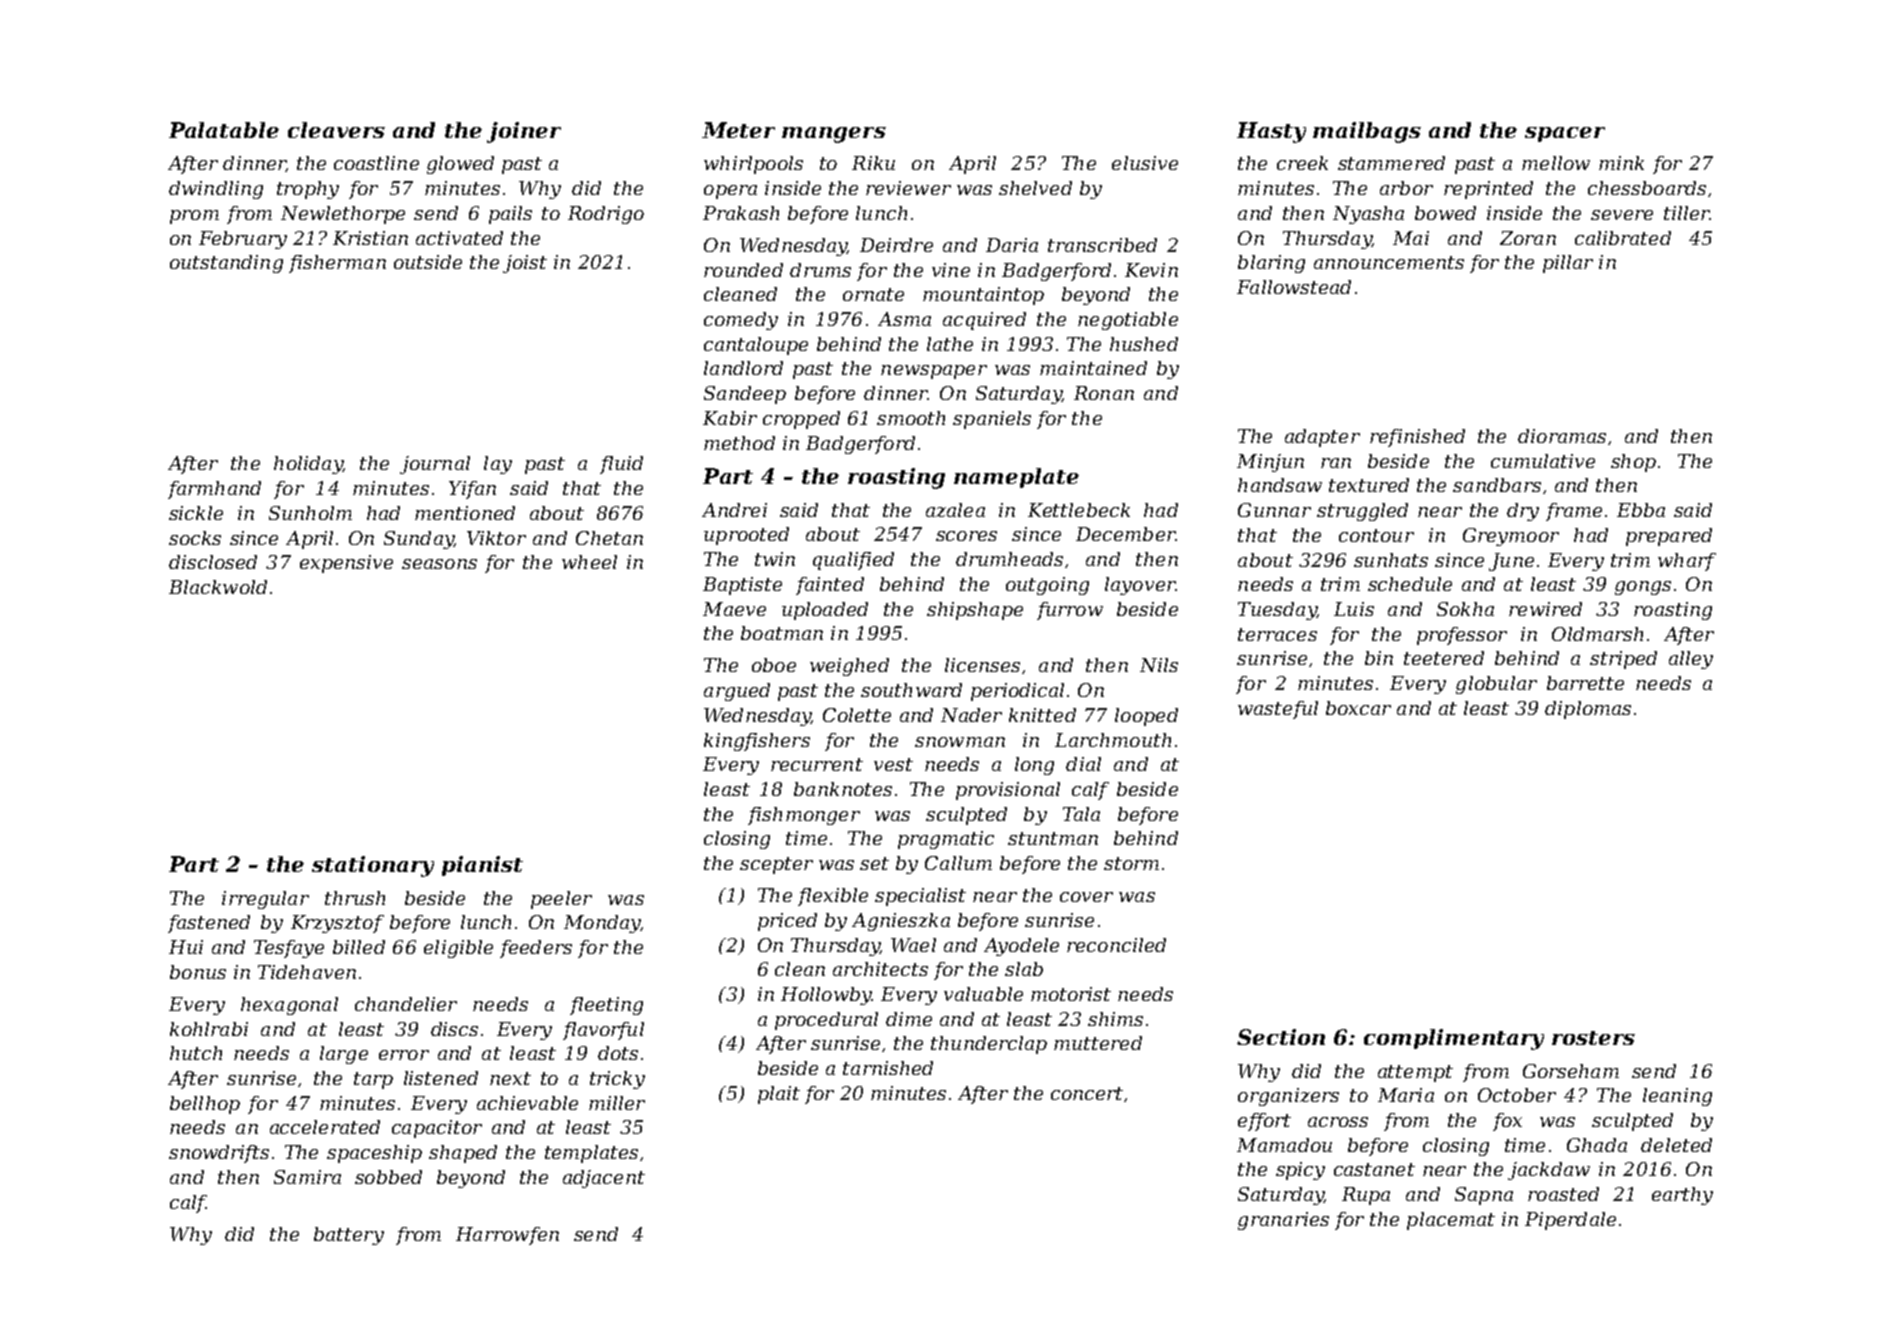 Image resolution: width=1882 pixels, height=1331 pixels. I want to click on storm, so click(1131, 863).
